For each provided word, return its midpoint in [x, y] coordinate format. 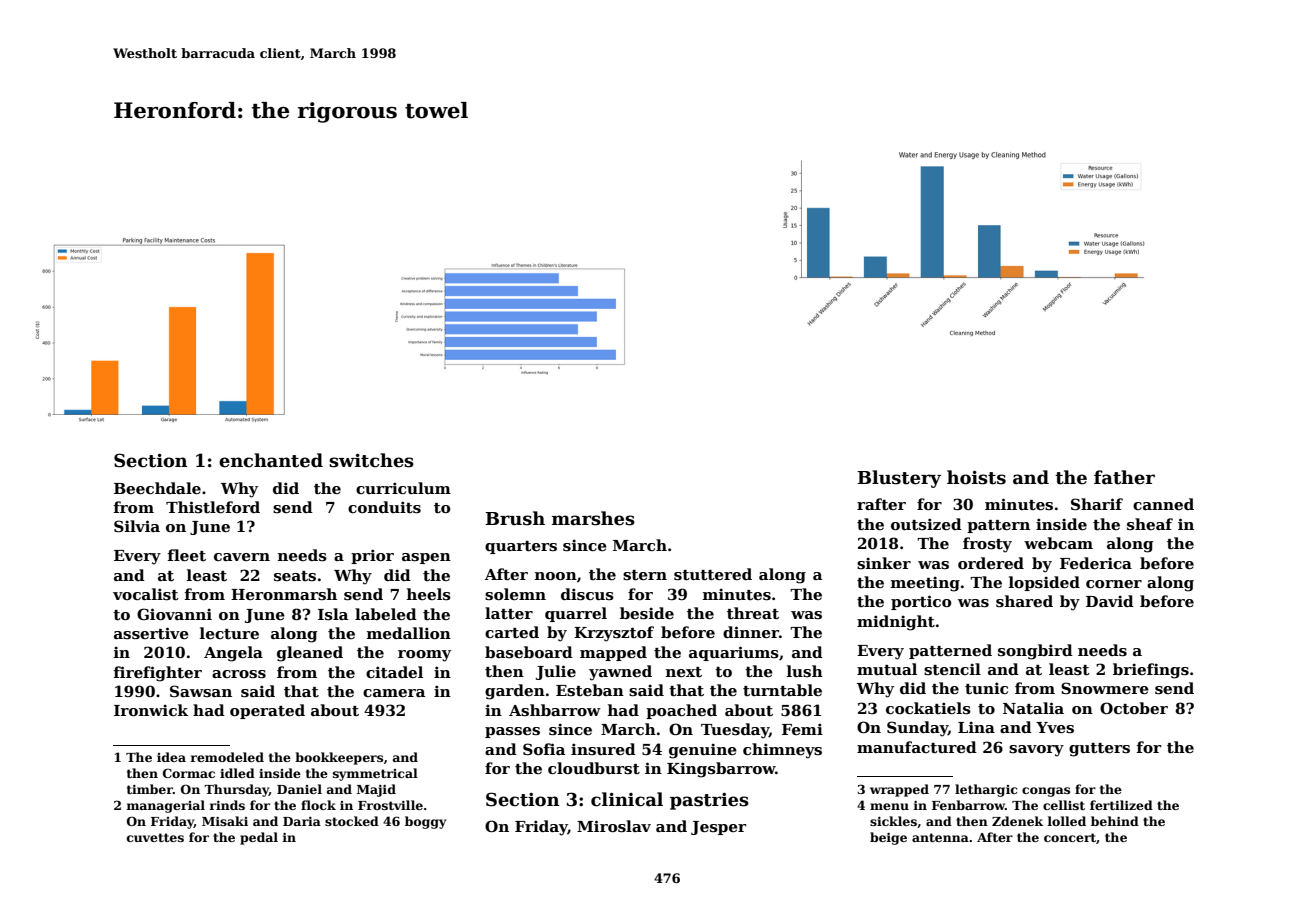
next [684, 672]
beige [888, 838]
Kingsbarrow [721, 770]
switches [371, 460]
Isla [333, 614]
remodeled [227, 757]
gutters [1099, 750]
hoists [976, 477]
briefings [1151, 671]
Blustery [899, 479]
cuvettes [155, 837]
